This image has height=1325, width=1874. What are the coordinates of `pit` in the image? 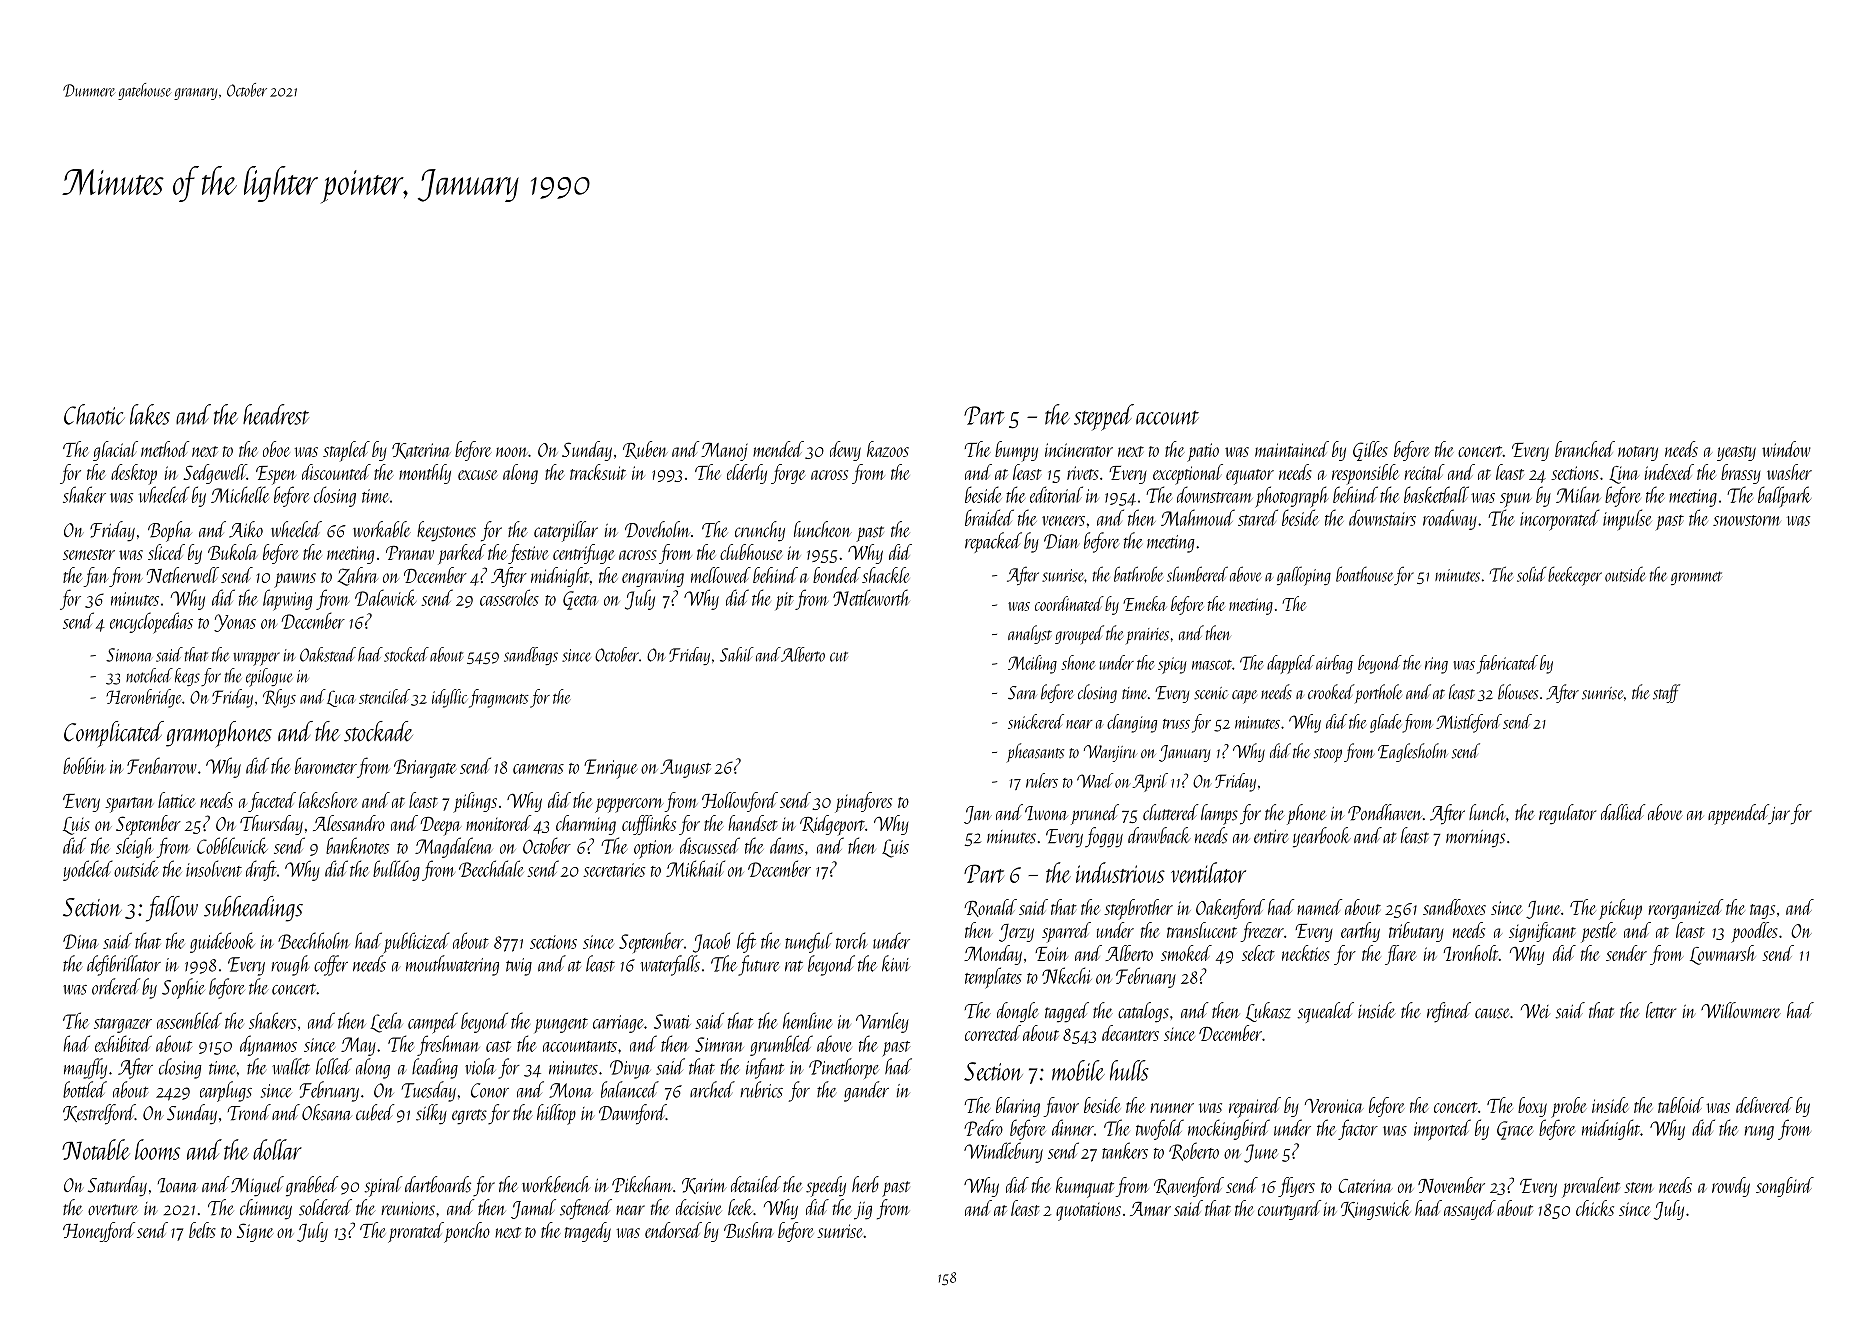 It's located at (785, 601).
